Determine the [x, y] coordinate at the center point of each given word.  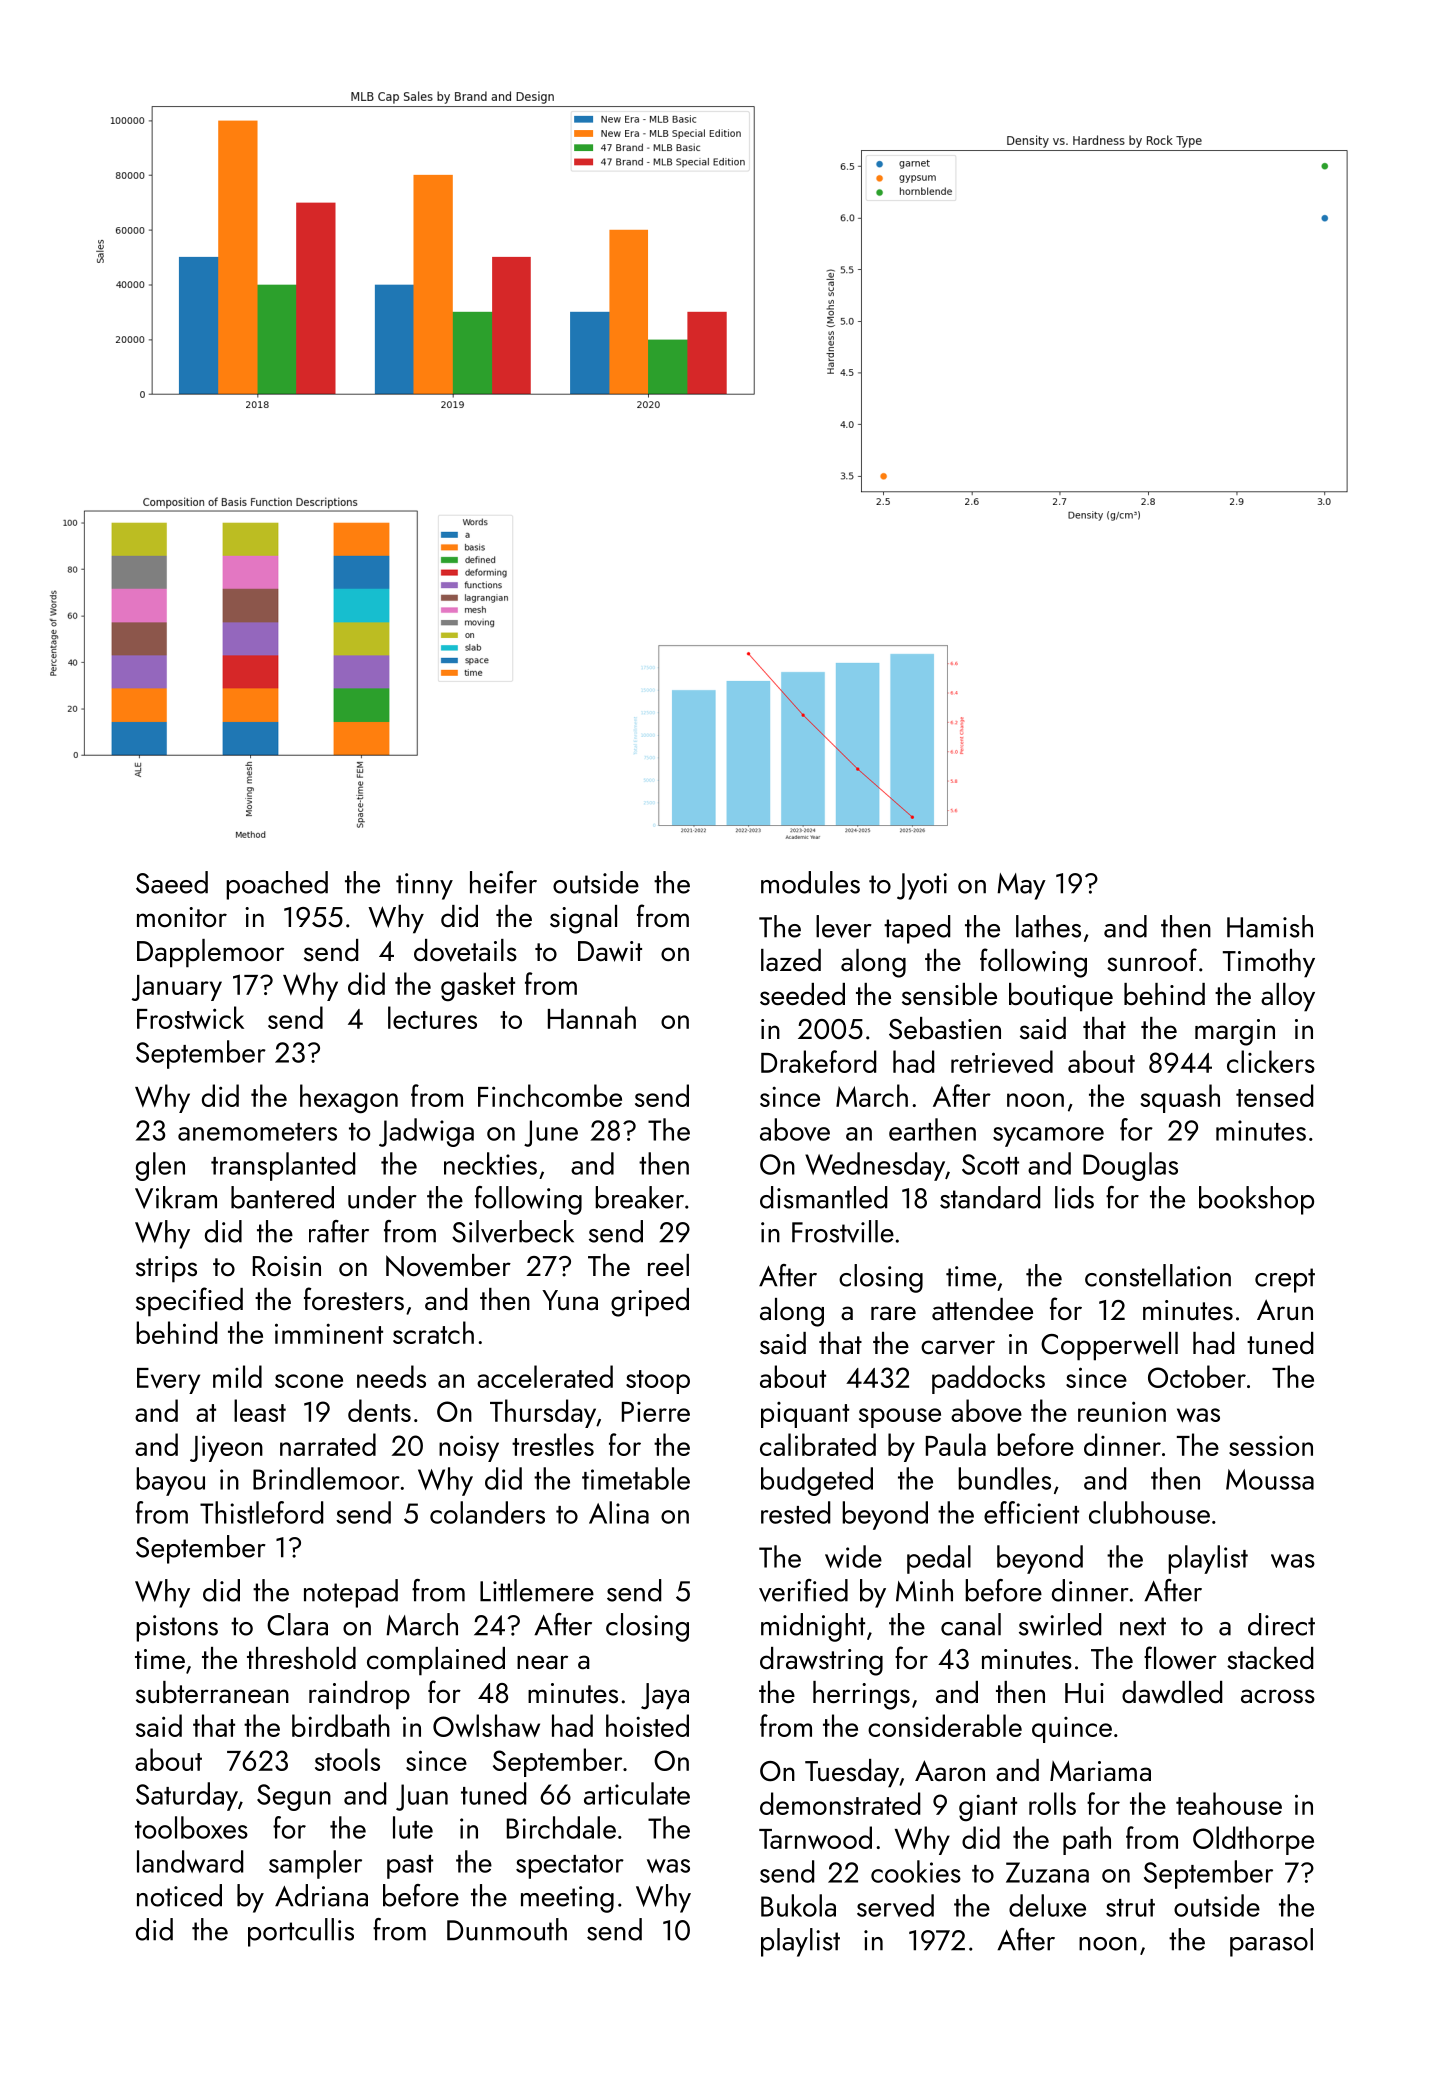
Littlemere [537, 1590]
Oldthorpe [1253, 1840]
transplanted [283, 1166]
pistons [177, 1628]
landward [190, 1861]
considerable [945, 1725]
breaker [639, 1197]
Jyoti [922, 886]
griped [650, 1302]
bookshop [1256, 1200]
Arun [1285, 1309]
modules [810, 882]
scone [309, 1381]
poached [277, 885]
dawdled [1172, 1692]
